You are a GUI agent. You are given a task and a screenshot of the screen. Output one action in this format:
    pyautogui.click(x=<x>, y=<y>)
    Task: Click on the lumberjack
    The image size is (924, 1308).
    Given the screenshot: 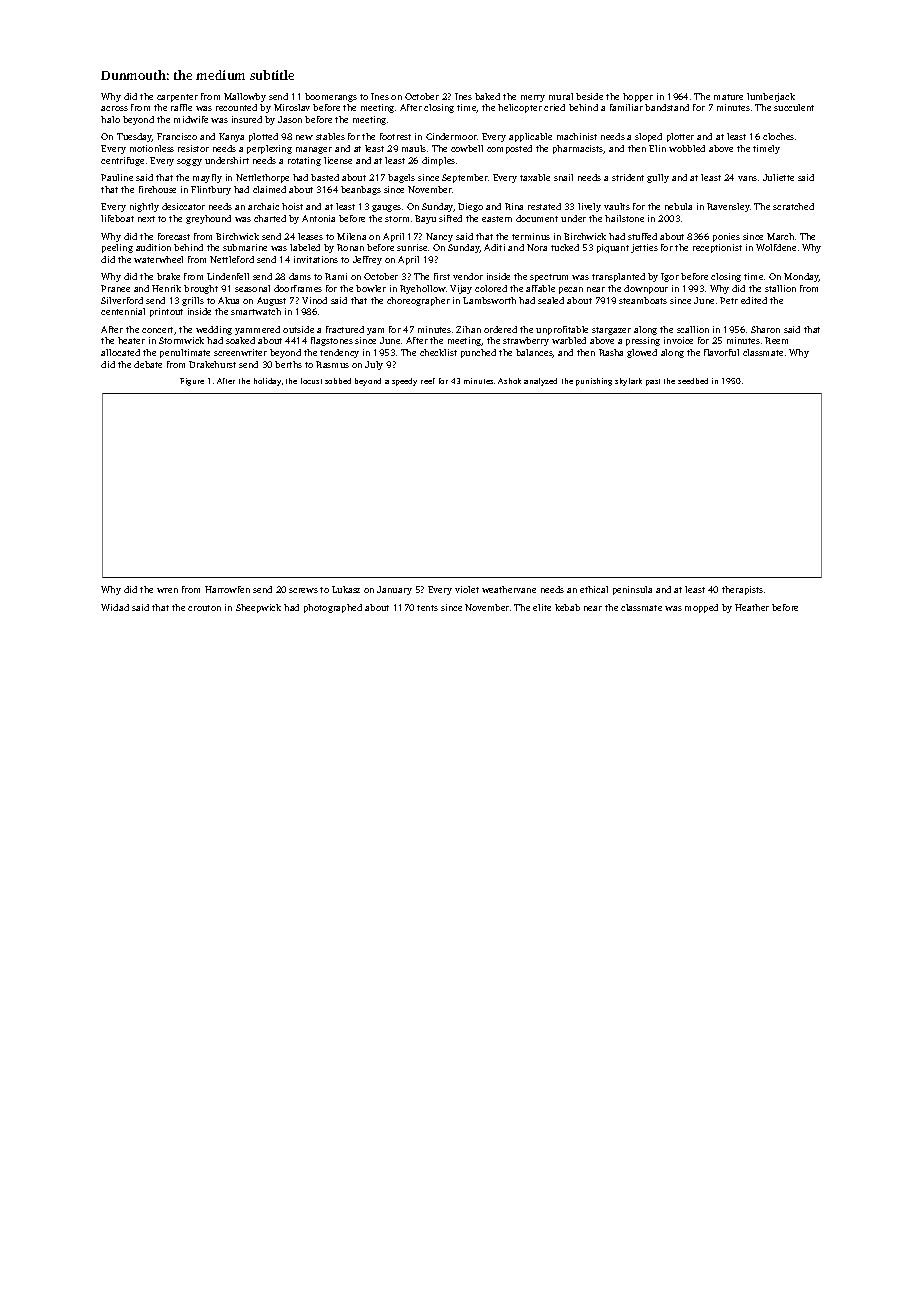 What is the action you would take?
    pyautogui.click(x=771, y=97)
